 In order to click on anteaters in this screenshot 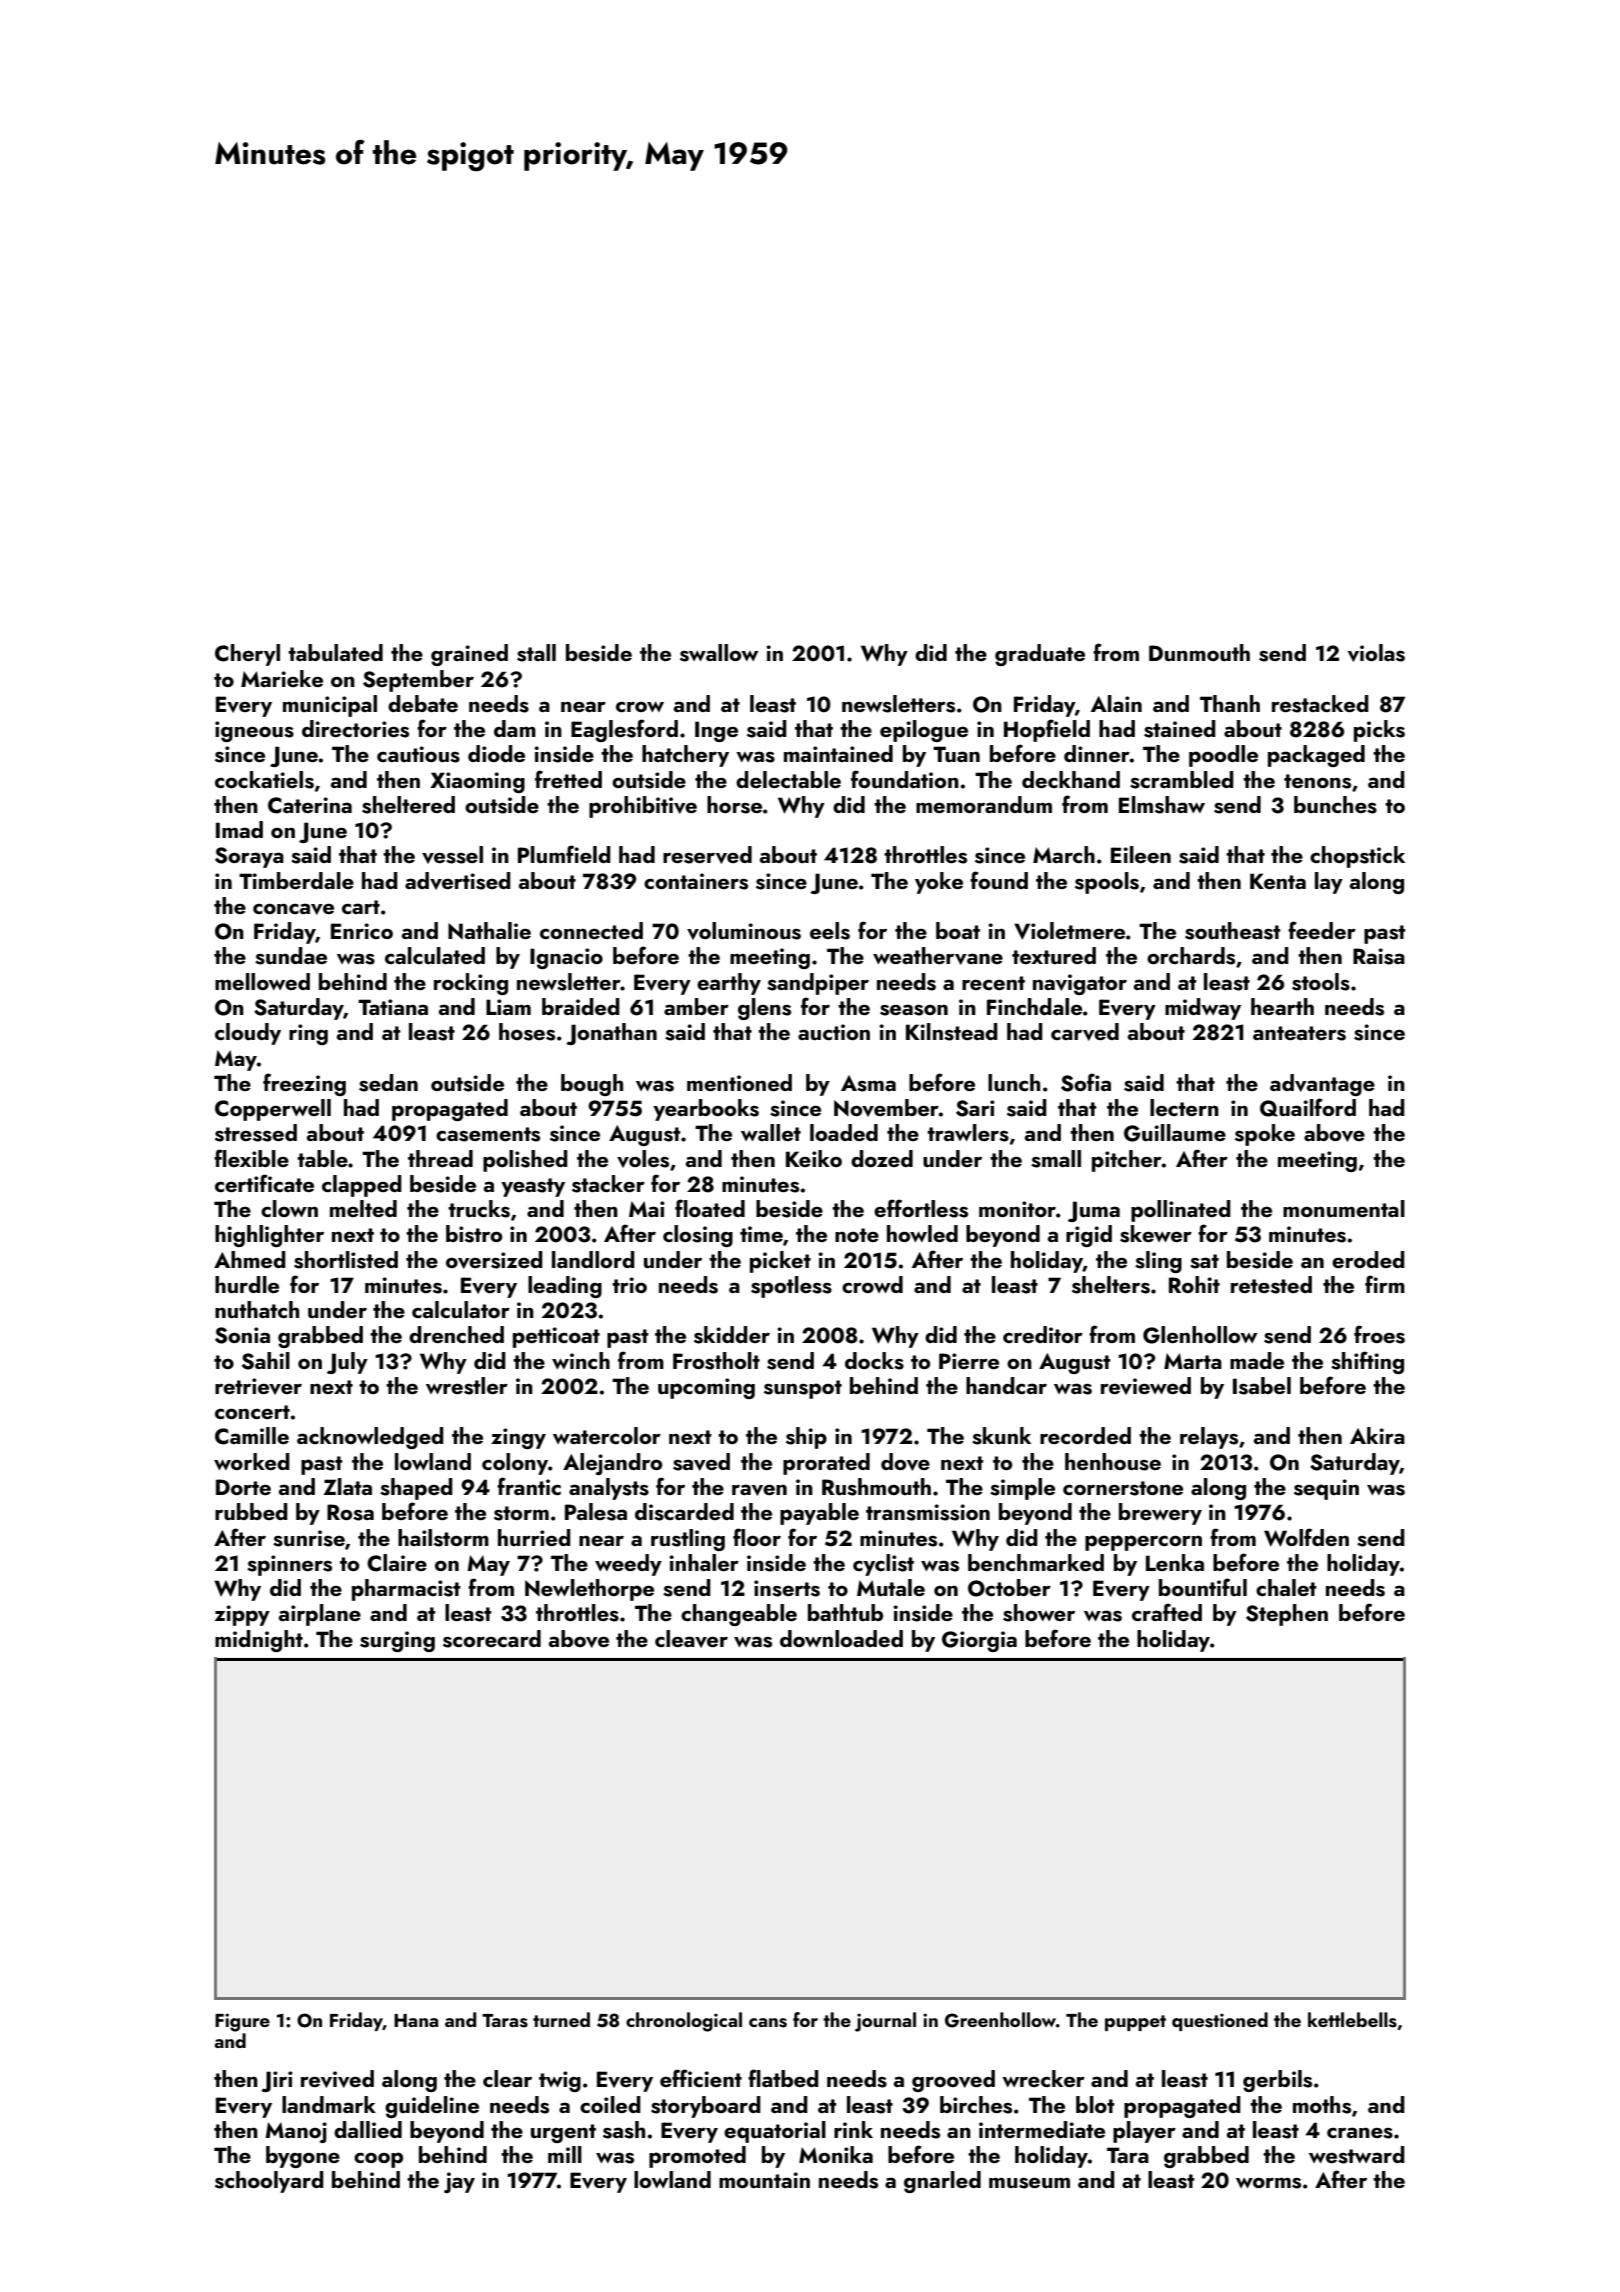, I will do `click(1299, 1033)`.
